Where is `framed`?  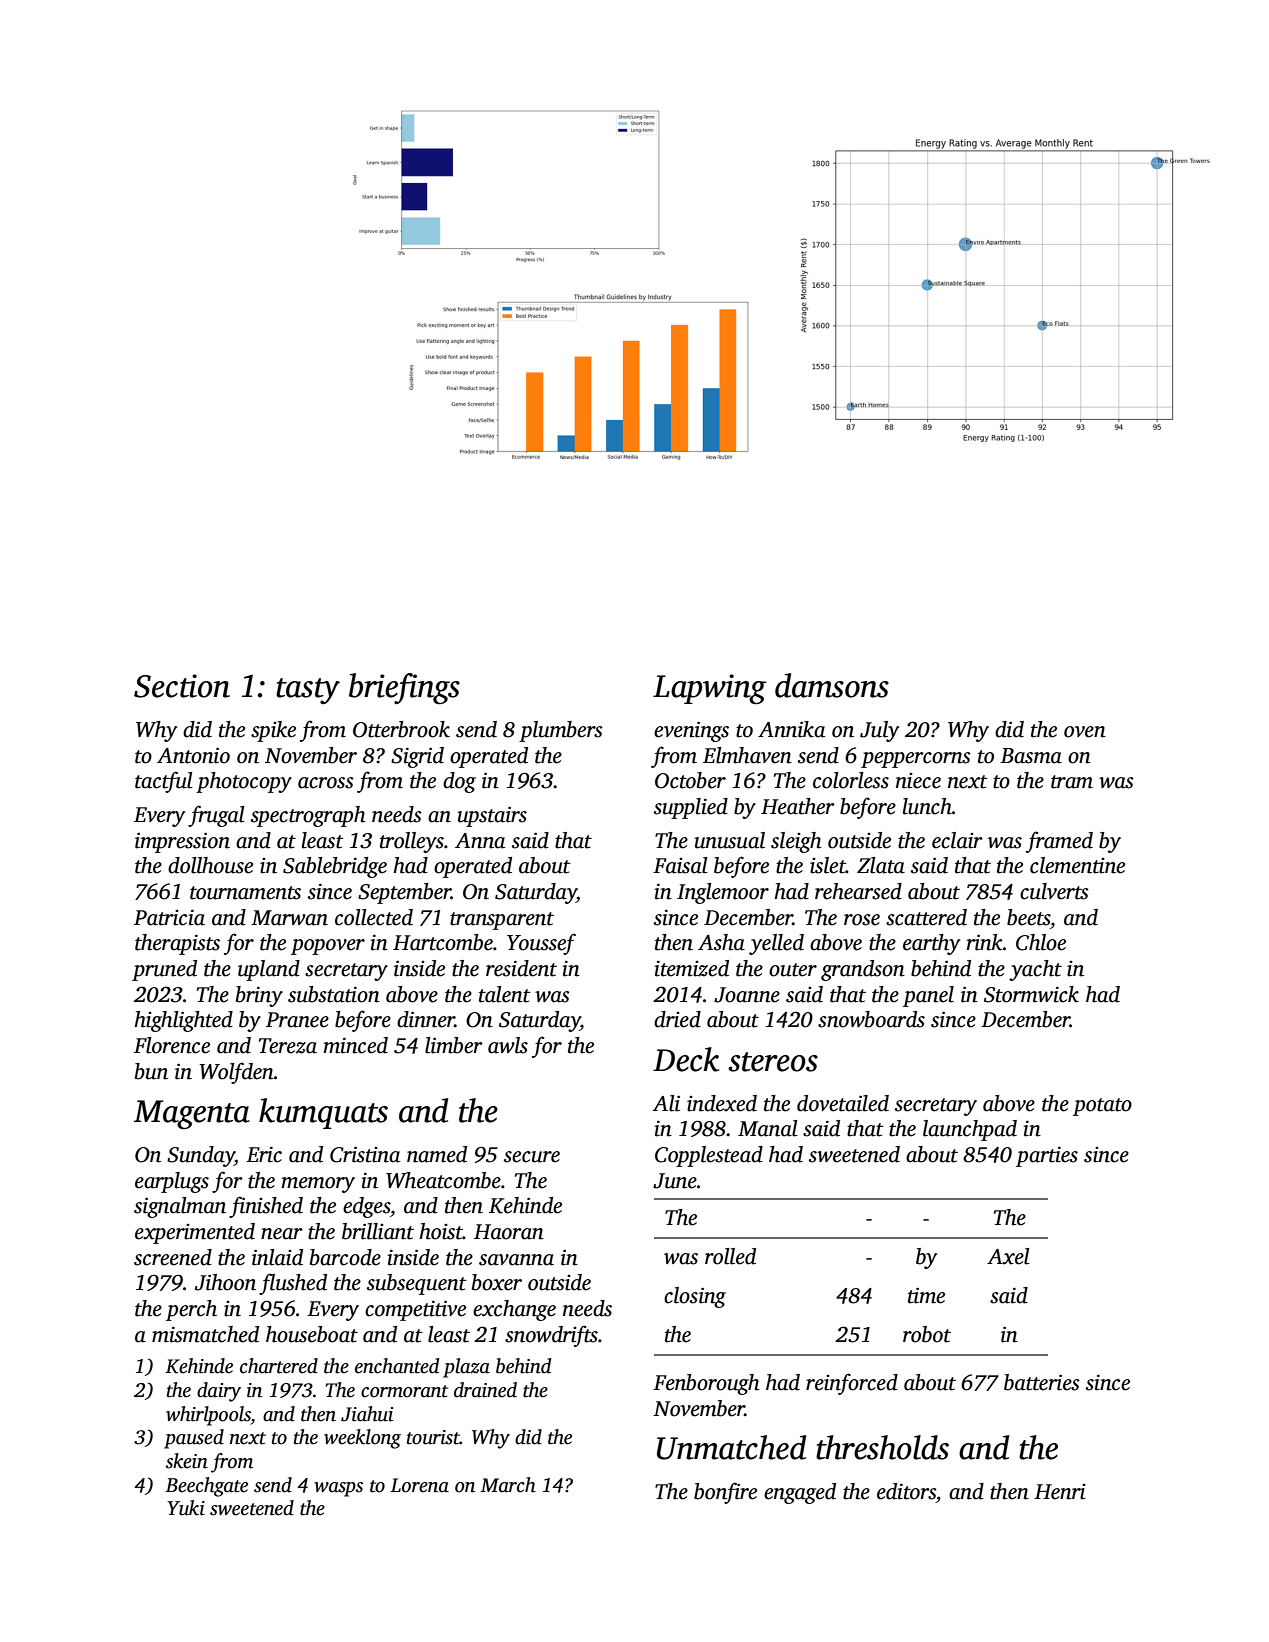 framed is located at coordinates (1059, 842).
